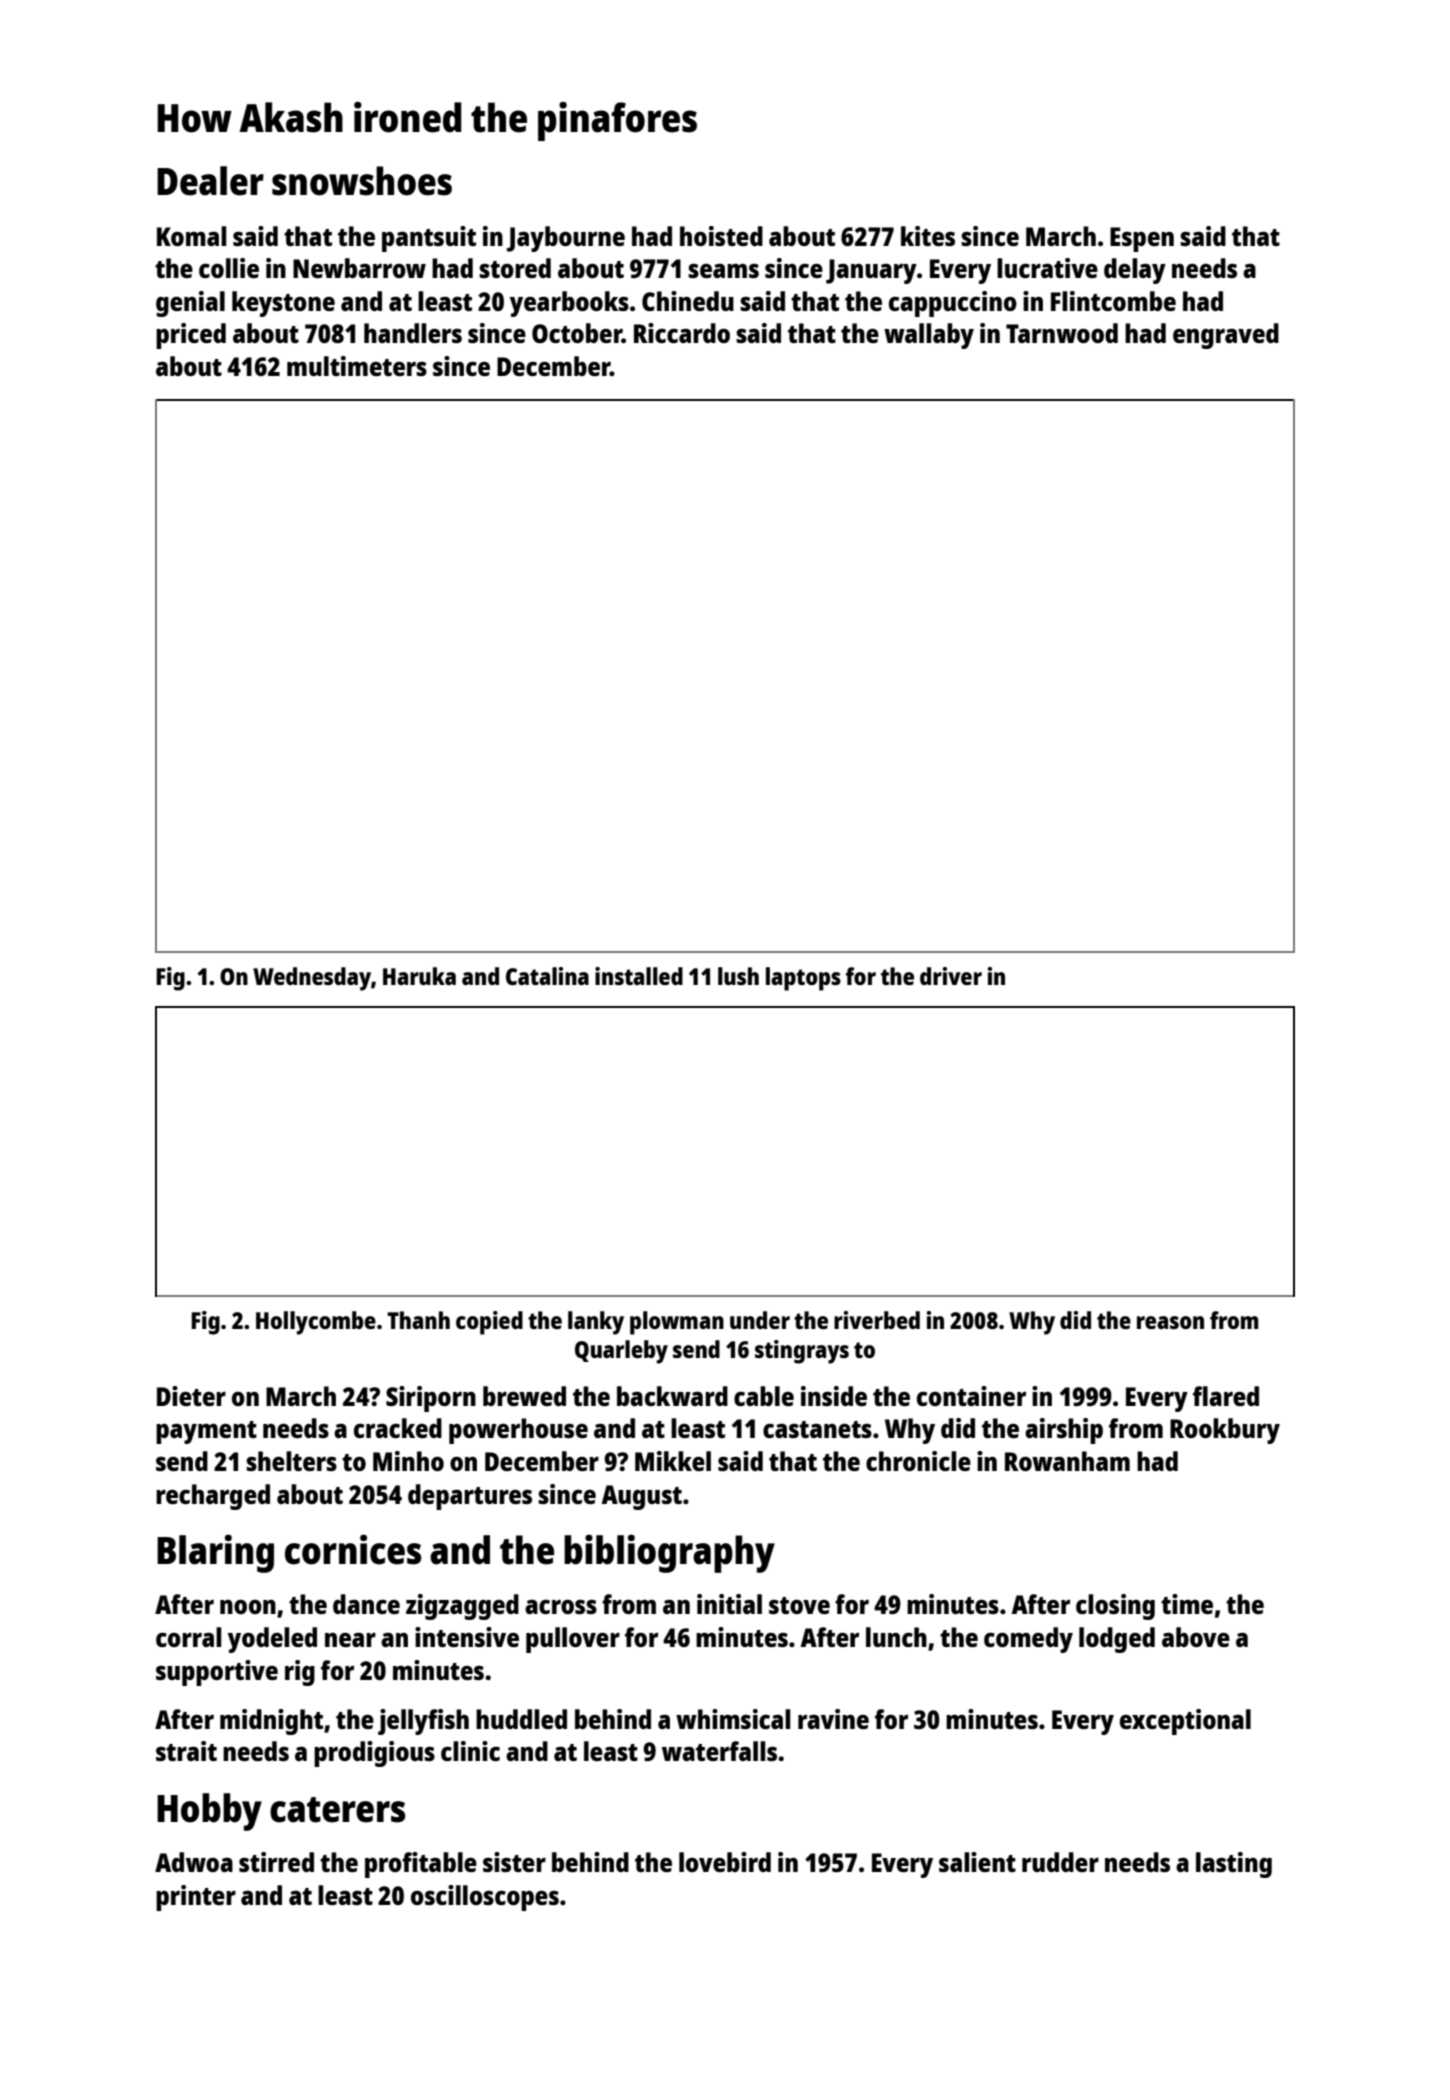  Describe the element at coordinates (682, 333) in the image. I see `Riccardo` at that location.
